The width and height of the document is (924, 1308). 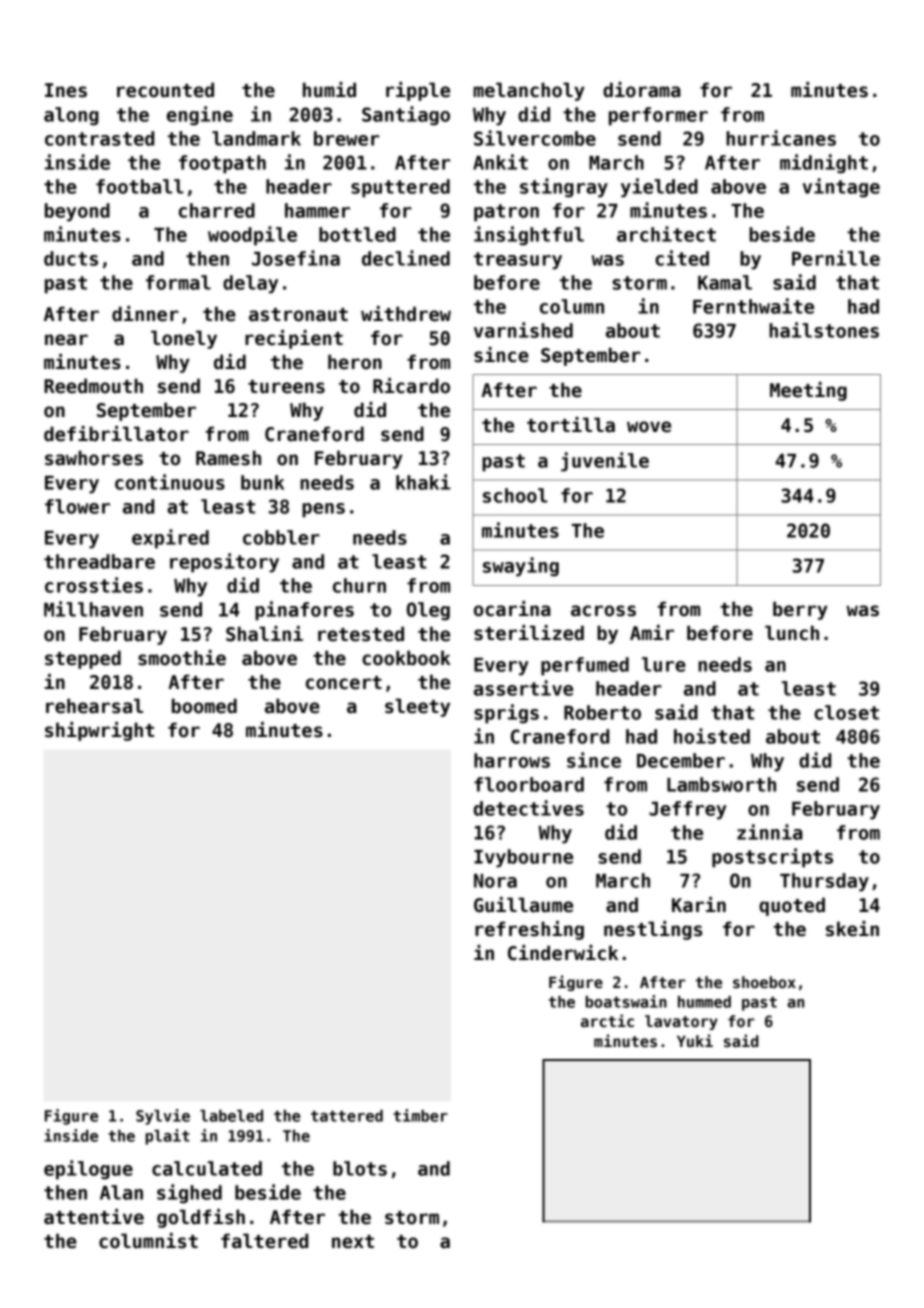 What do you see at coordinates (94, 458) in the document?
I see `sawhorses` at bounding box center [94, 458].
